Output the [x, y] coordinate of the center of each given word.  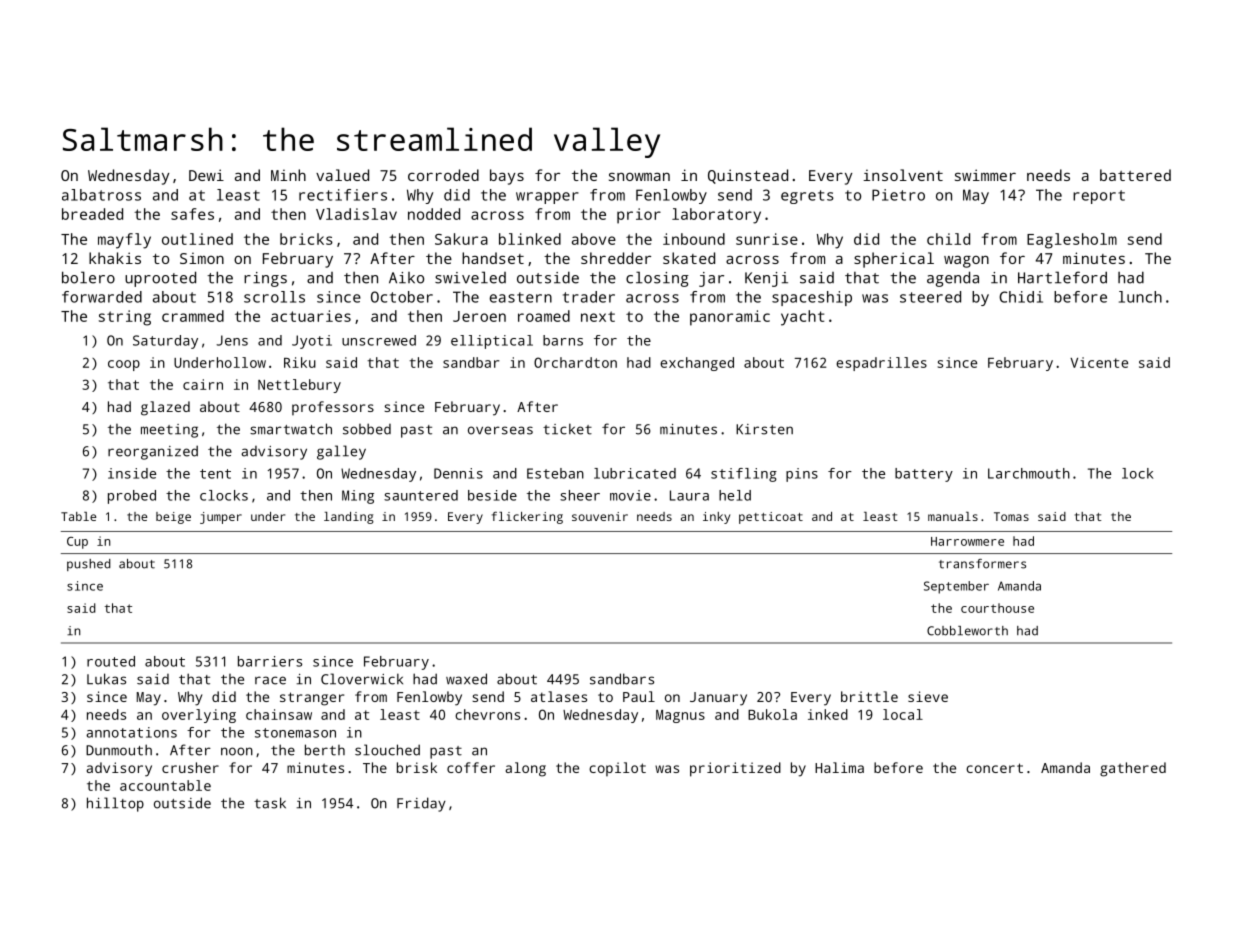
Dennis [458, 473]
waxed [466, 679]
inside [132, 473]
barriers [270, 661]
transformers [982, 564]
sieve [928, 696]
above [594, 239]
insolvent [903, 175]
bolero [88, 277]
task [270, 803]
